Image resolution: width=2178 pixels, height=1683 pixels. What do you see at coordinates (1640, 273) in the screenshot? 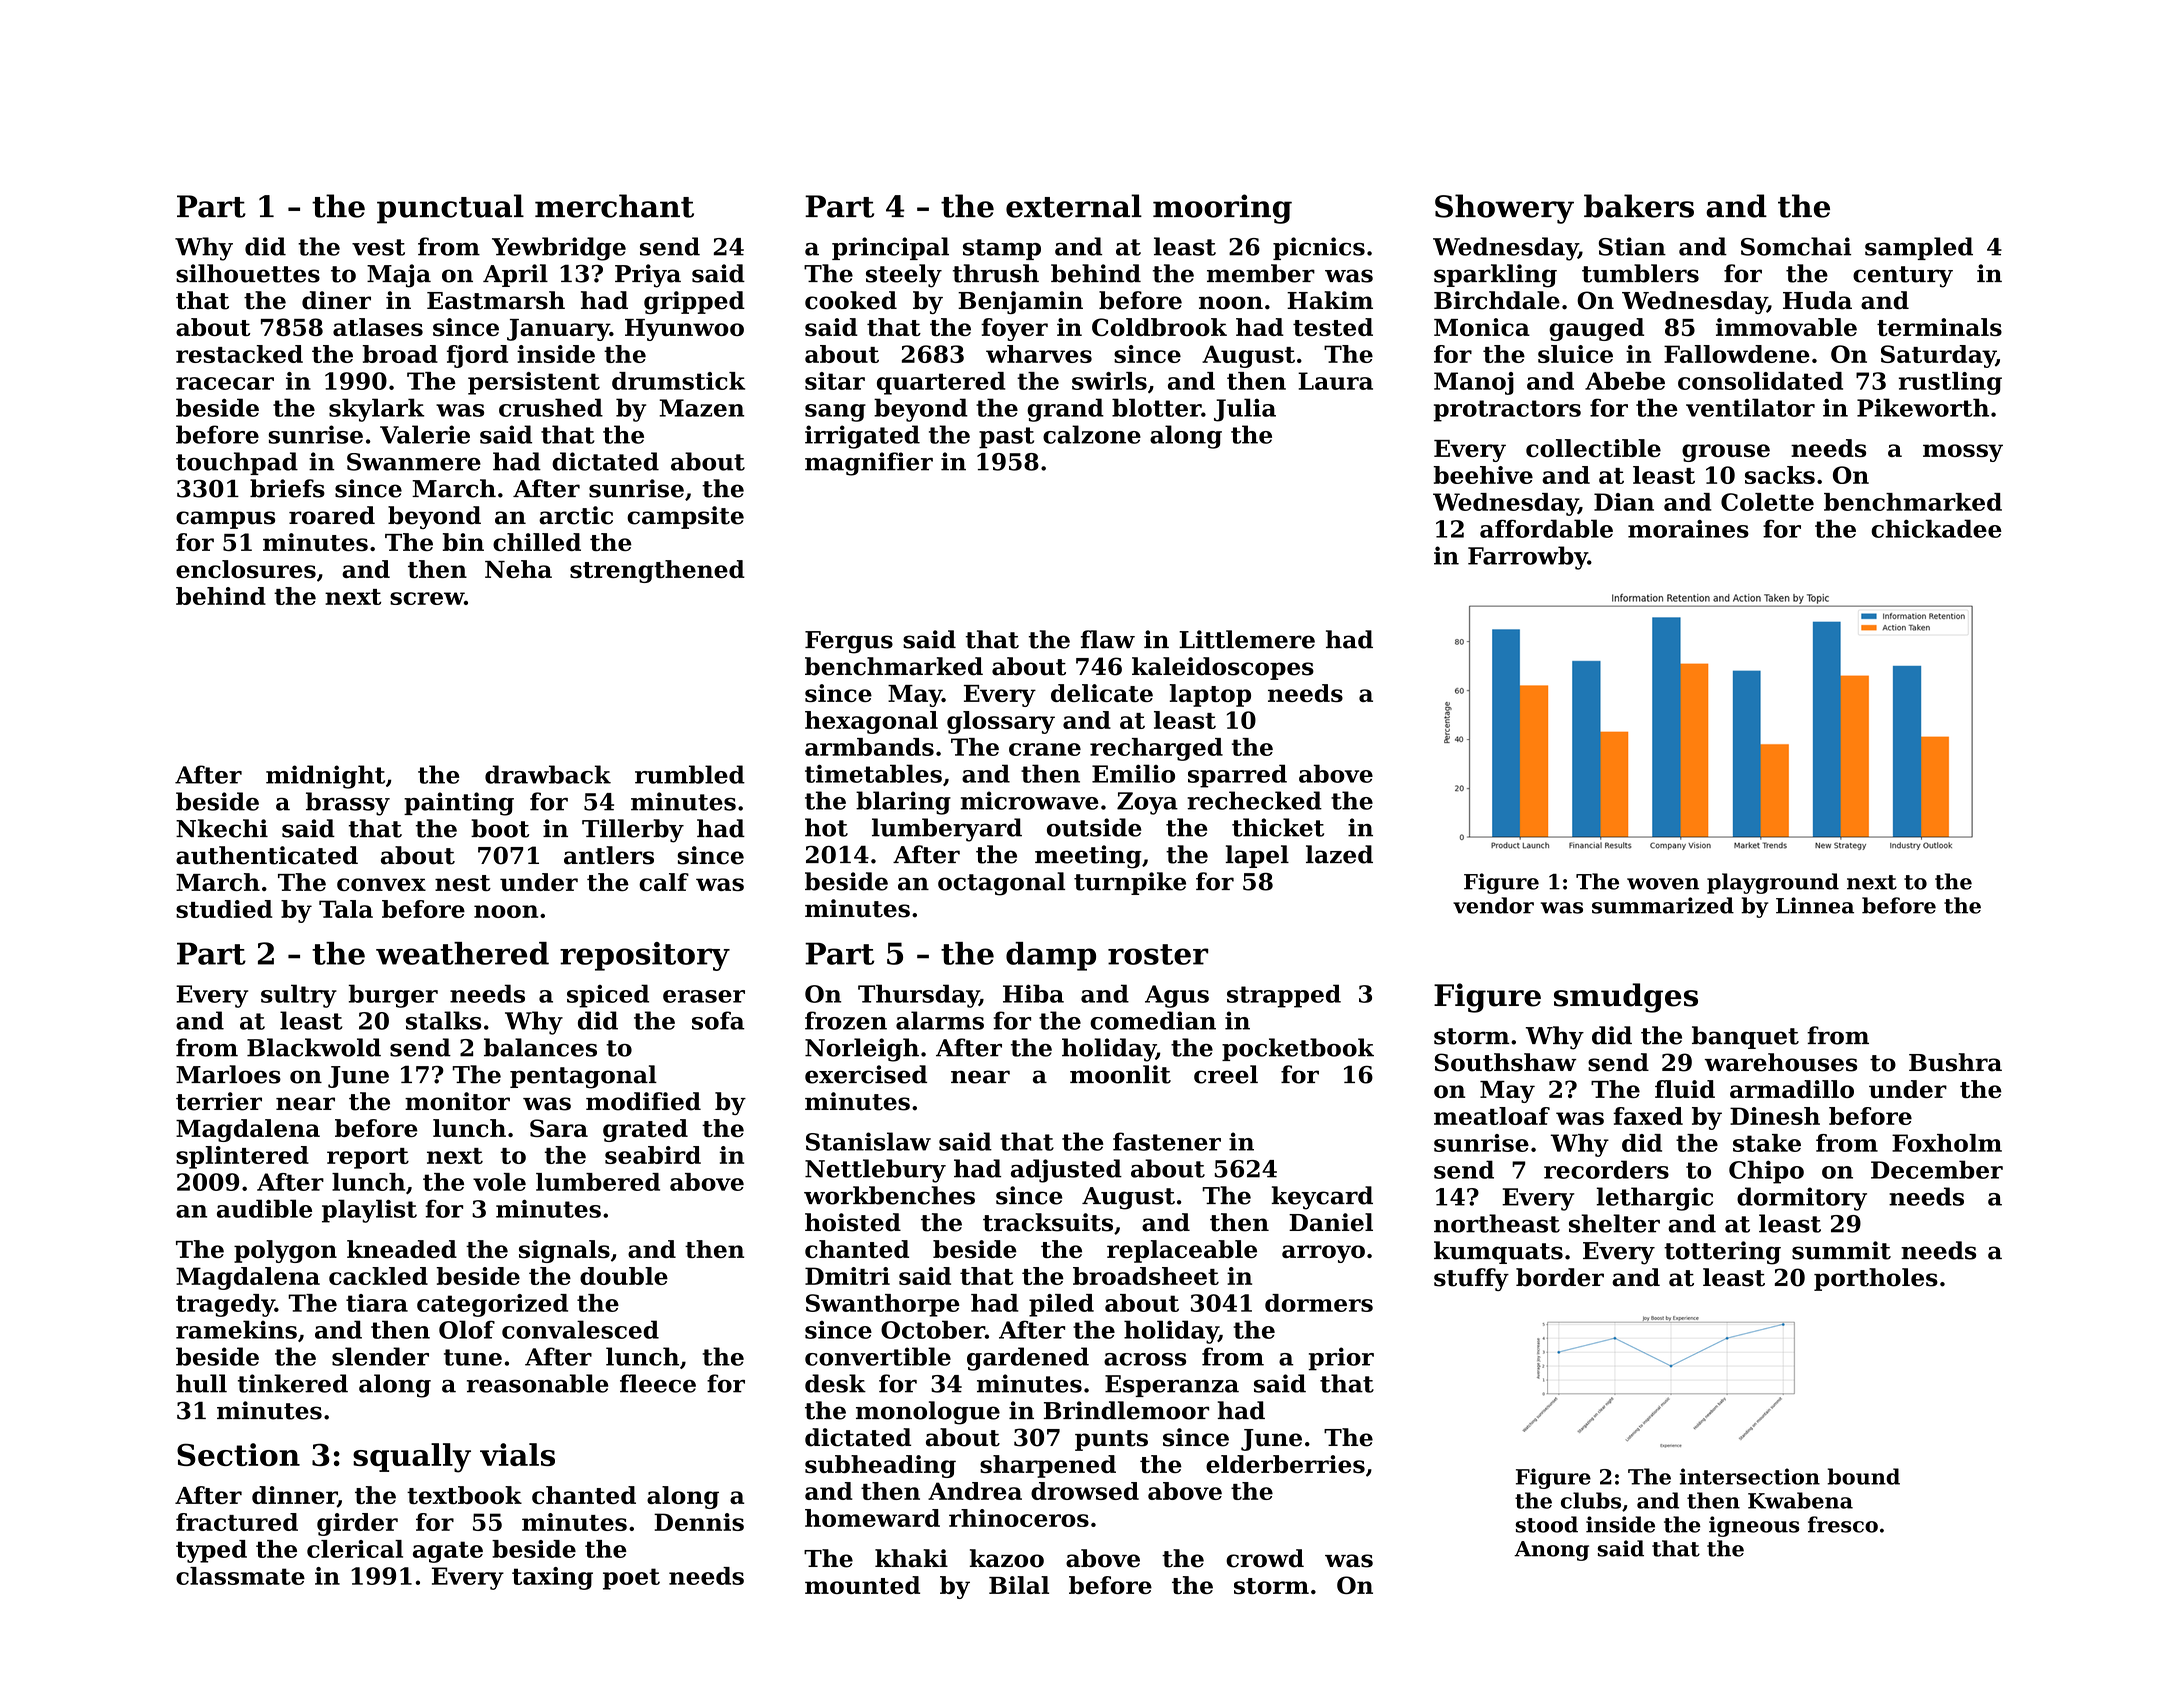
I see `tumblers` at bounding box center [1640, 273].
